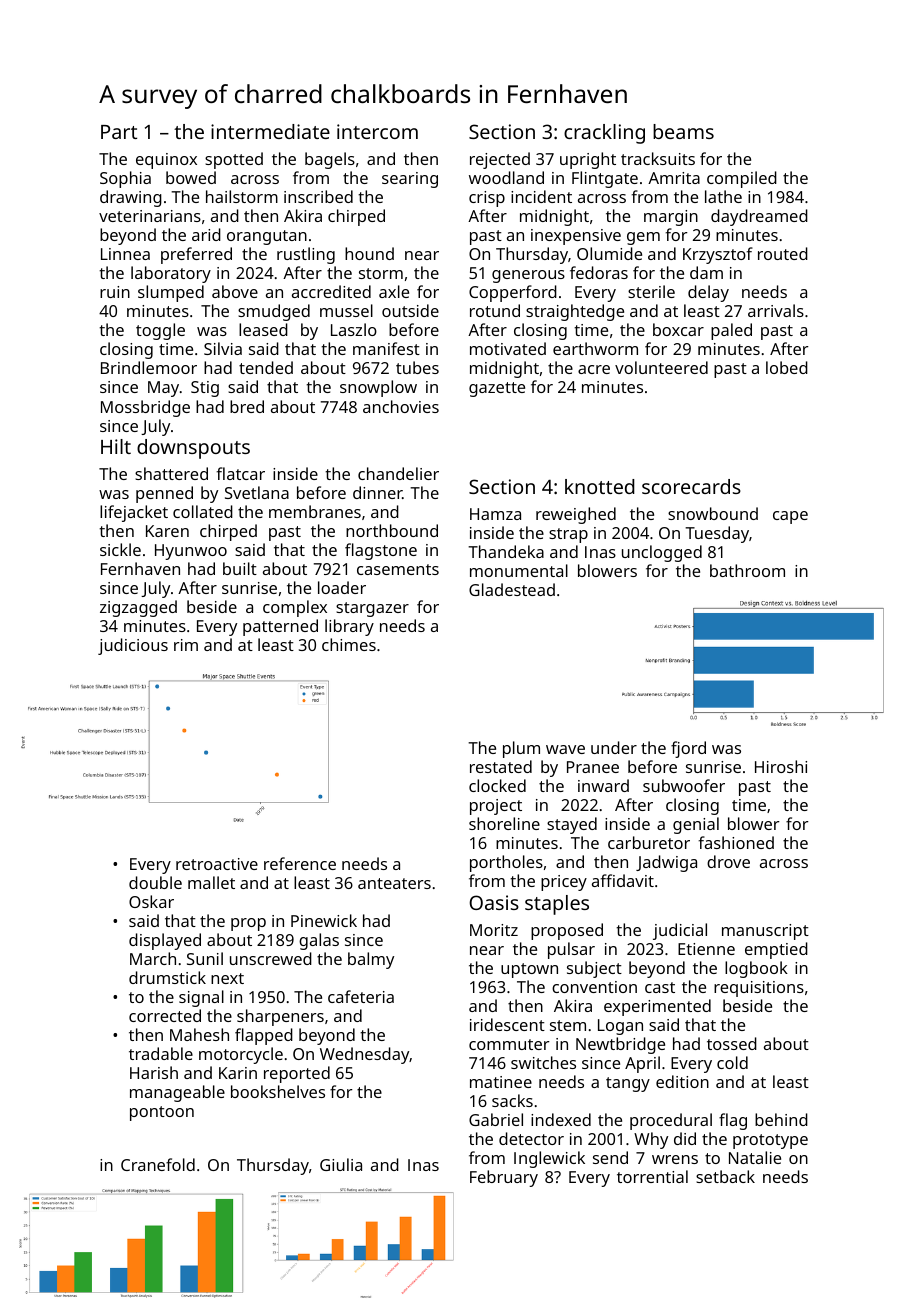  I want to click on signal, so click(201, 998).
